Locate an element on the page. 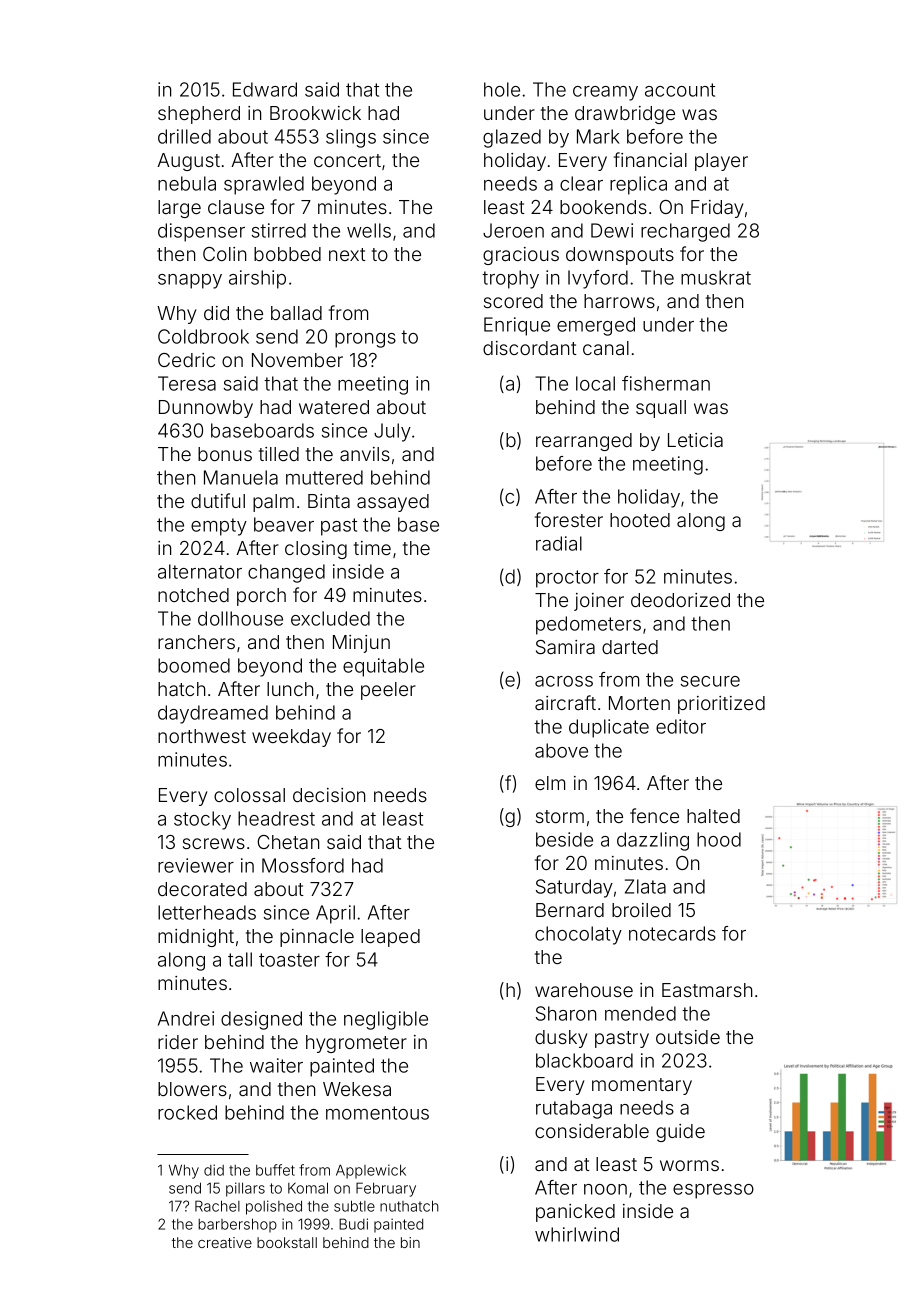  secure is located at coordinates (710, 681).
